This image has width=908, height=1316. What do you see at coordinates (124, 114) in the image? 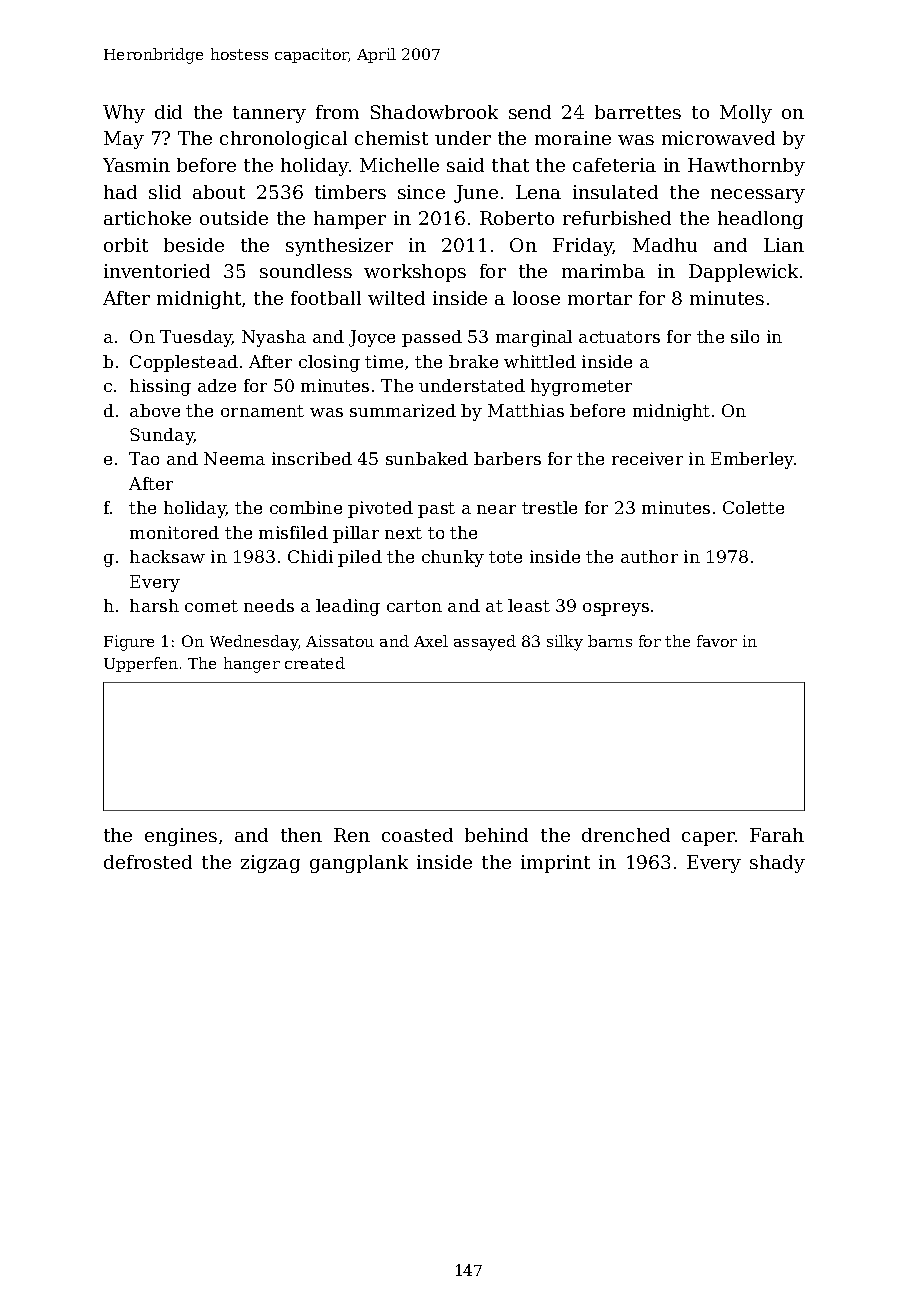
I see `Why` at bounding box center [124, 114].
